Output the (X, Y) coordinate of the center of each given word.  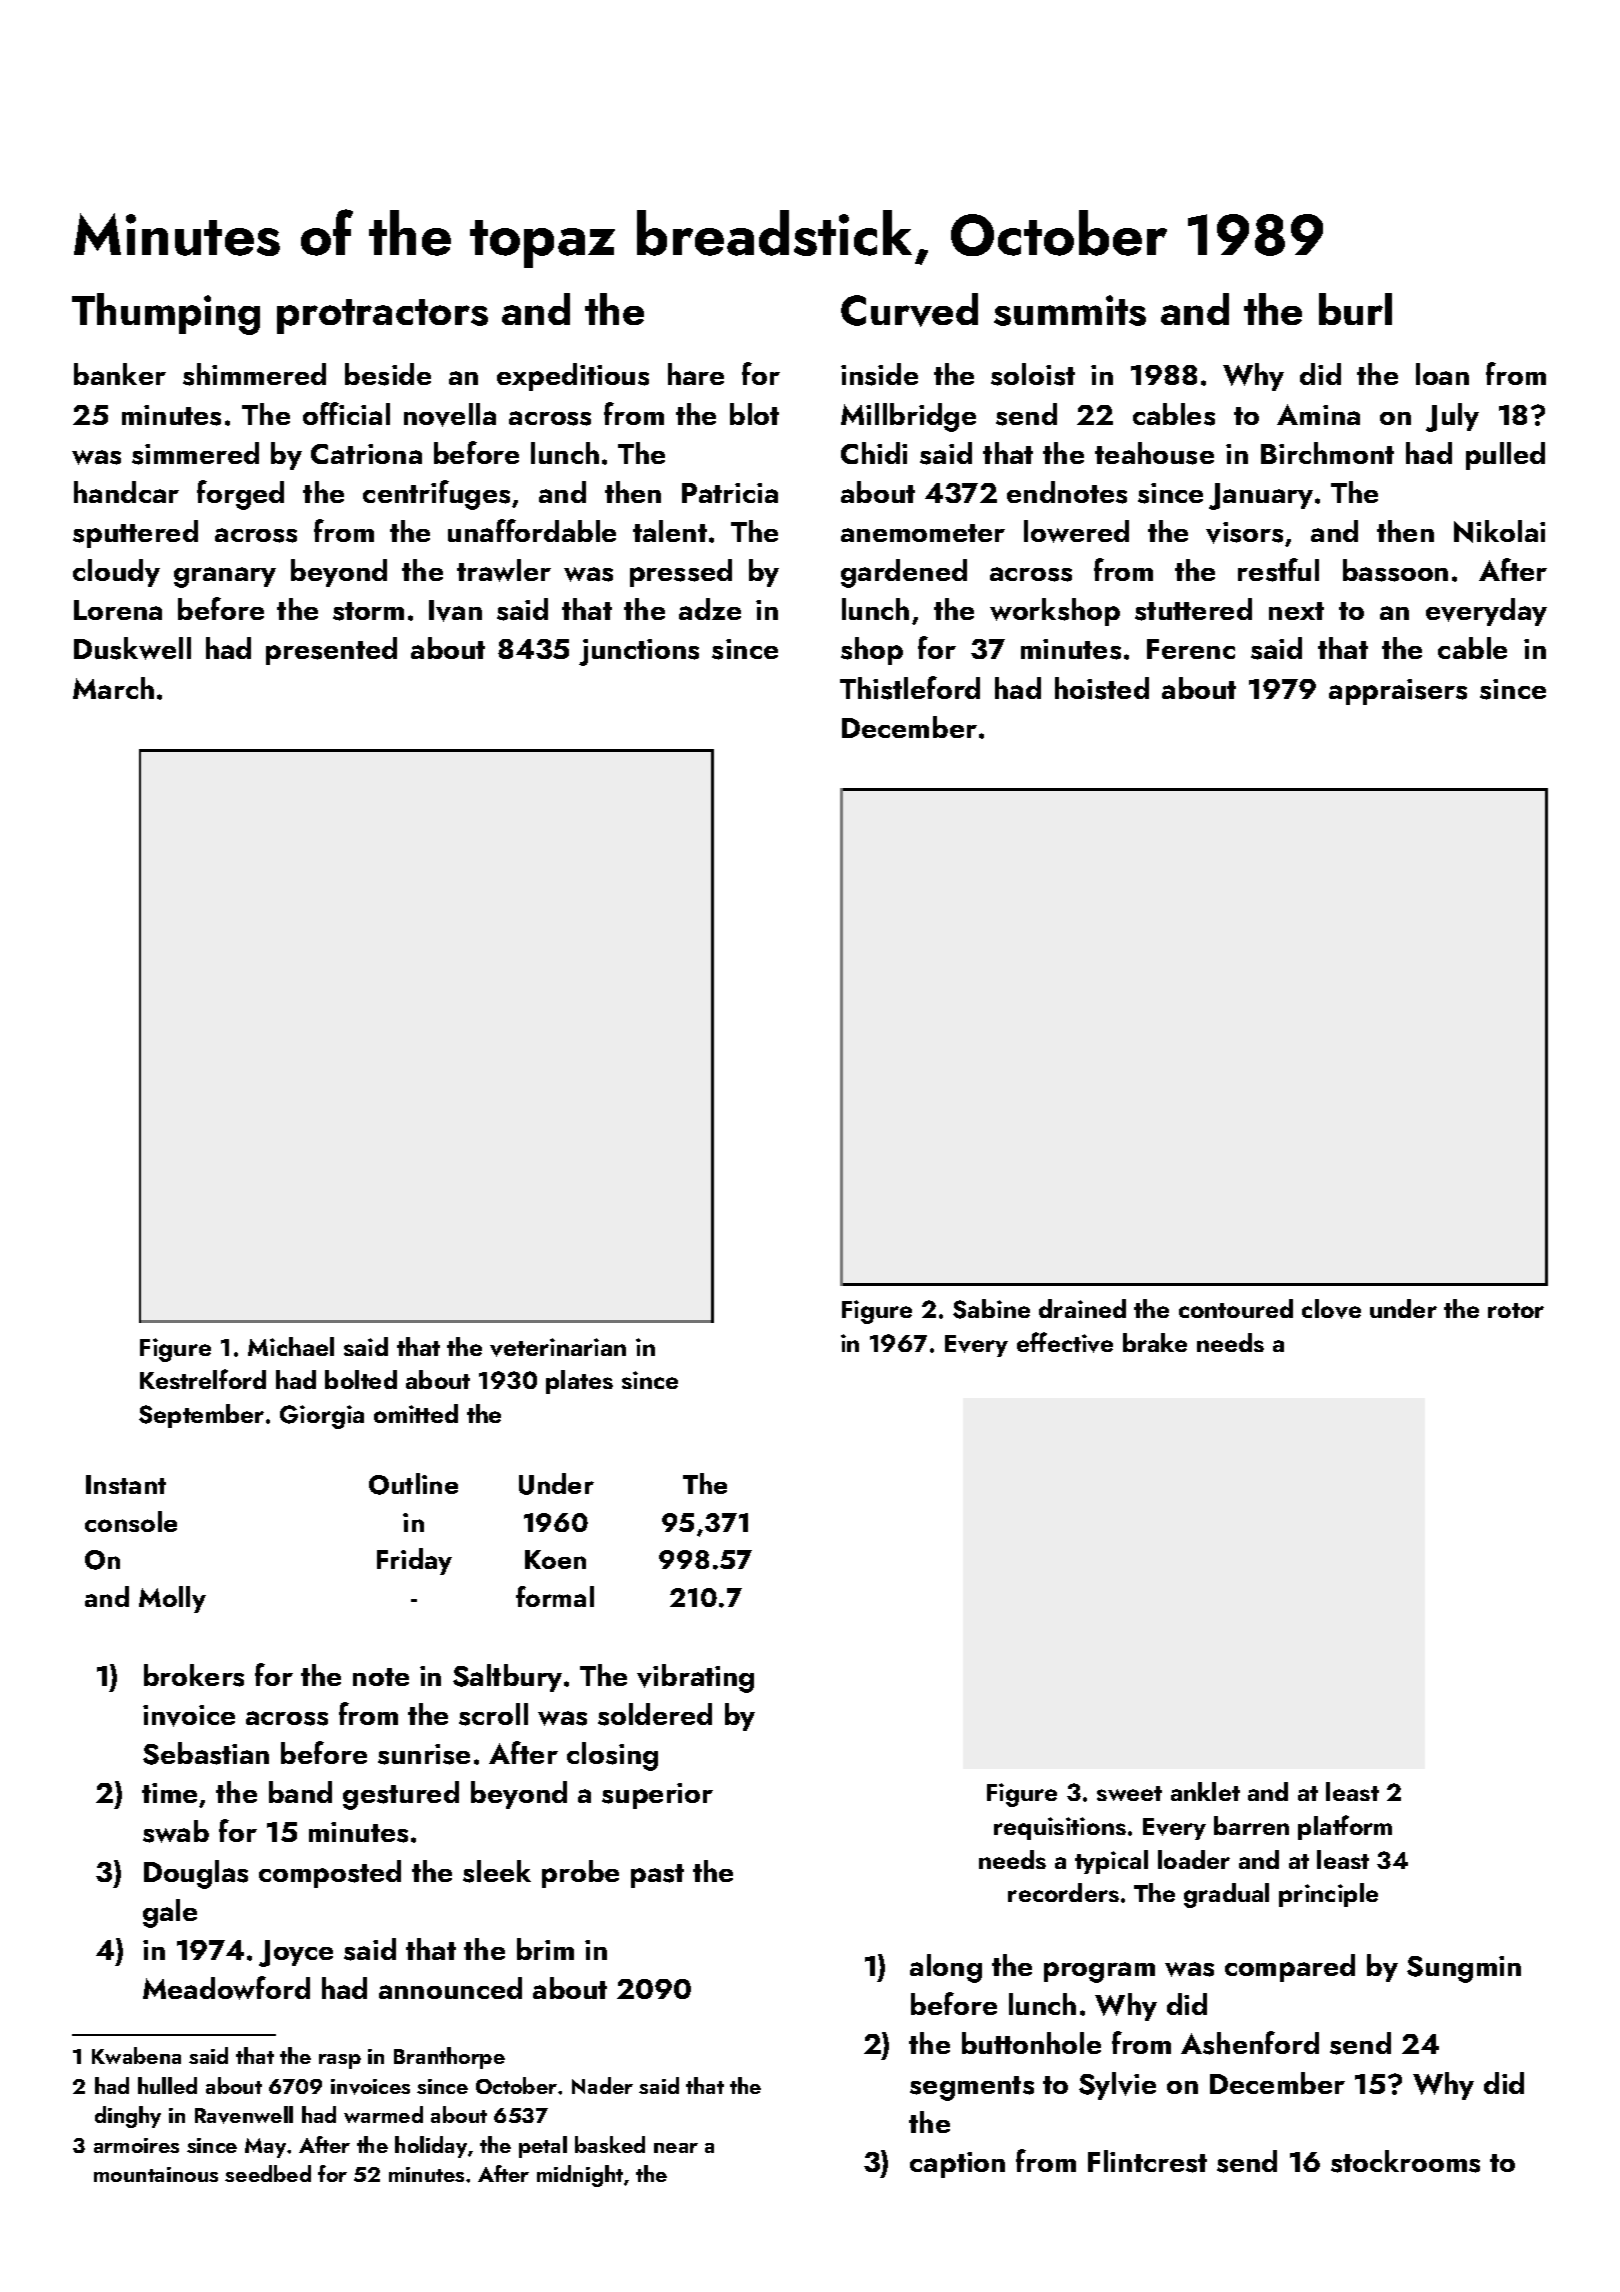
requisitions (1060, 1828)
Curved (909, 310)
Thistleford (910, 688)
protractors (382, 316)
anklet (1205, 1791)
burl (1355, 309)
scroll (493, 1714)
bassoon (1395, 570)
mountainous (156, 2174)
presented (331, 651)
